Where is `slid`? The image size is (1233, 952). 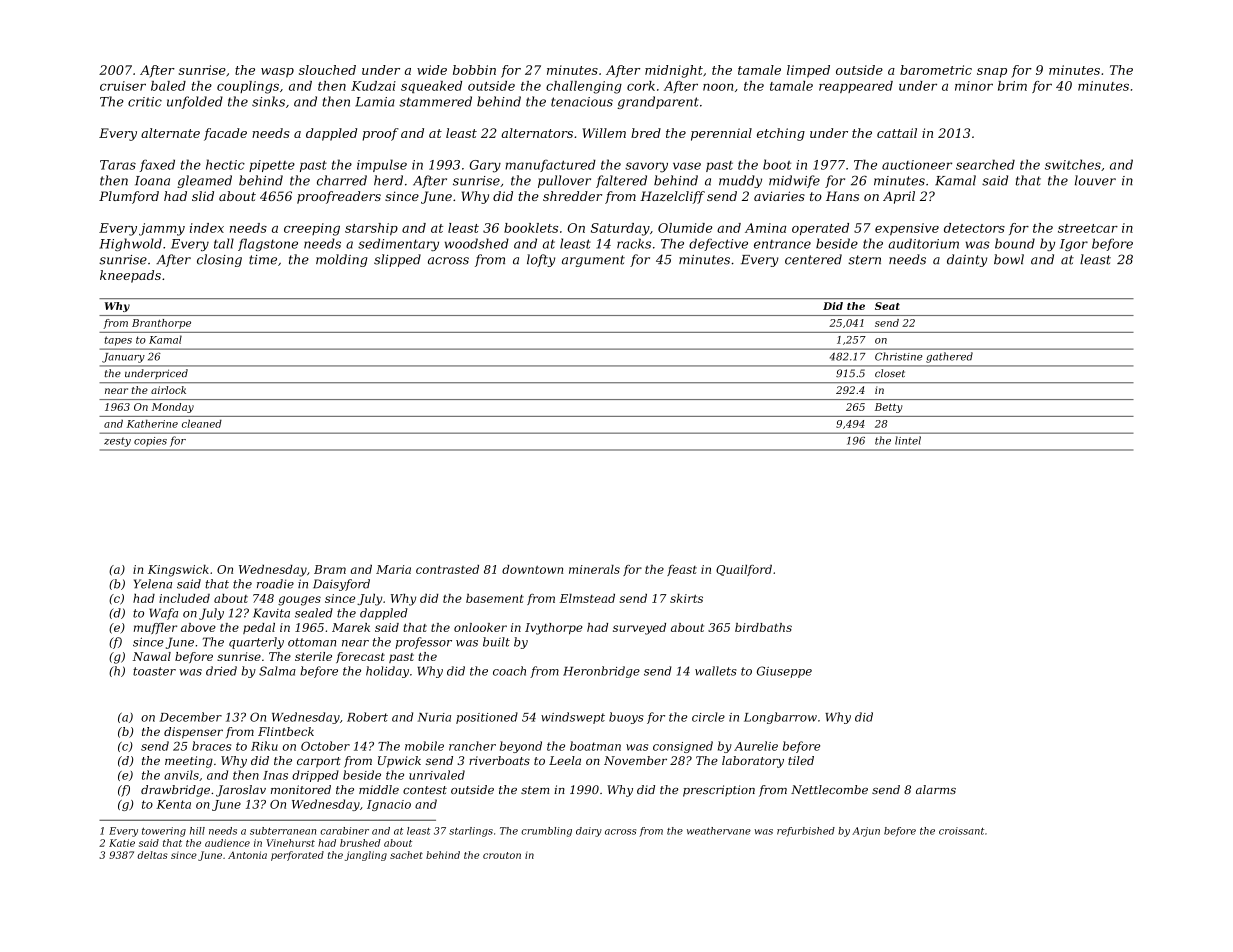 slid is located at coordinates (203, 196).
